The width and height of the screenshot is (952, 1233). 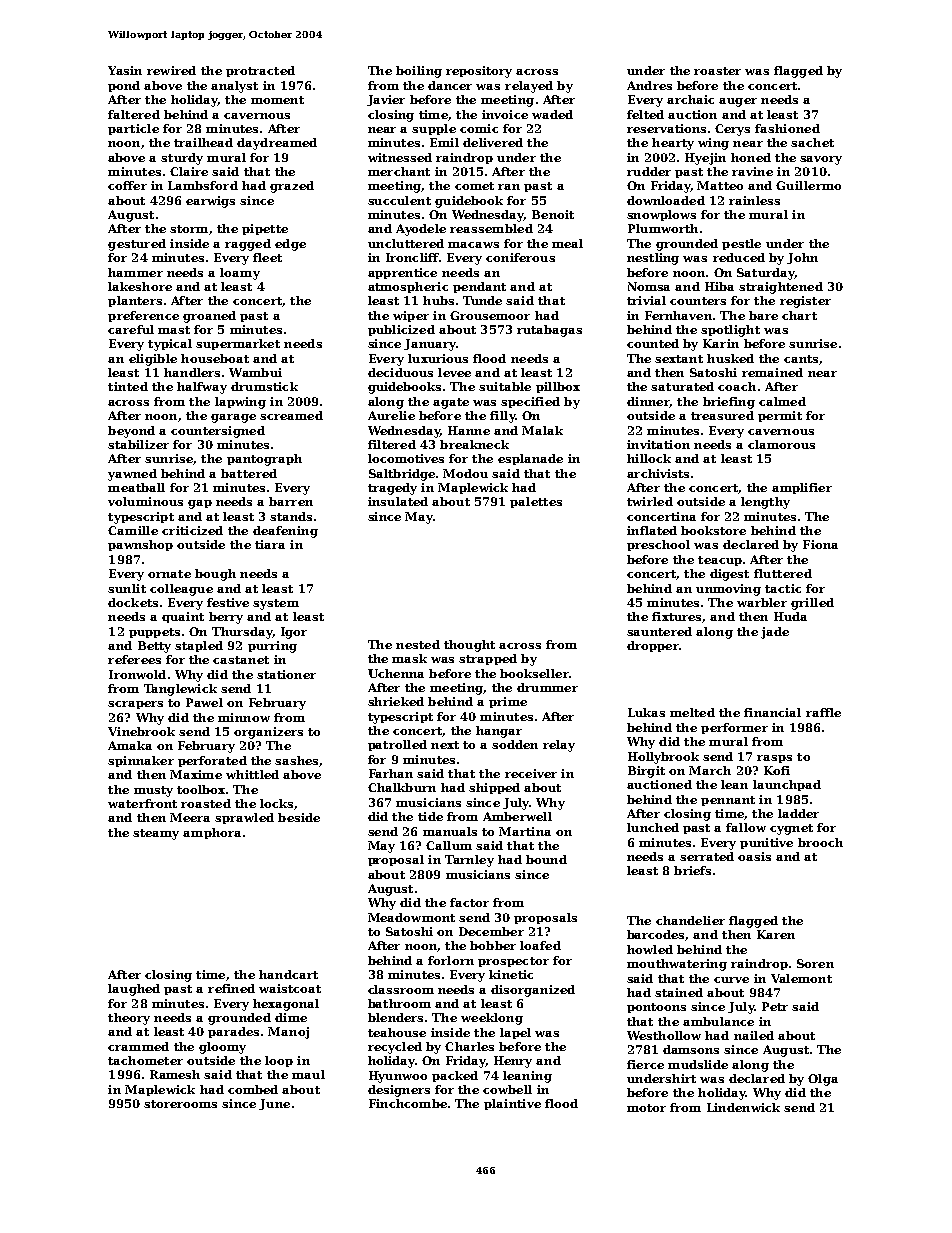 I want to click on amplifier, so click(x=802, y=488).
